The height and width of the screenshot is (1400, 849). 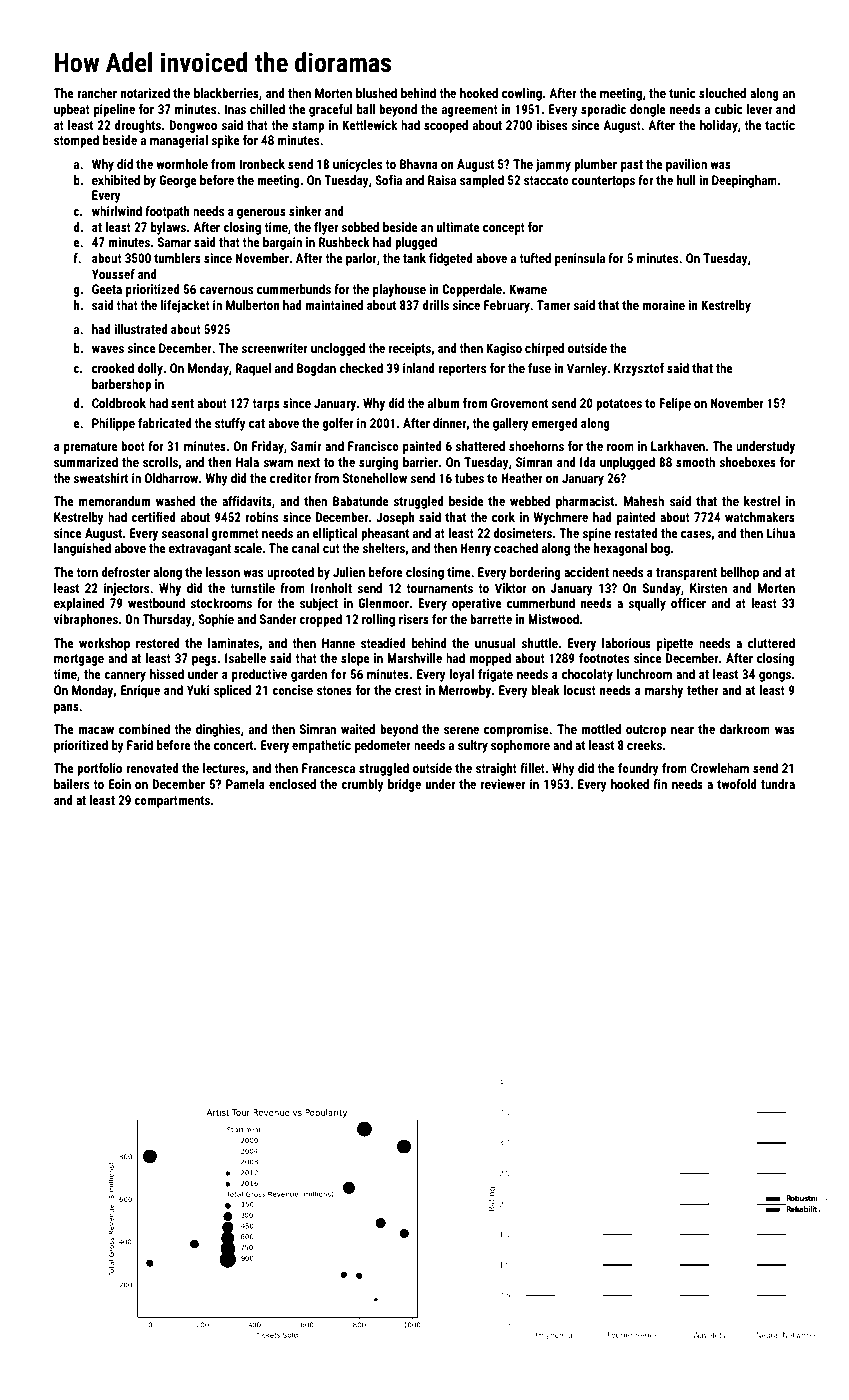 I want to click on enclosed, so click(x=292, y=784).
